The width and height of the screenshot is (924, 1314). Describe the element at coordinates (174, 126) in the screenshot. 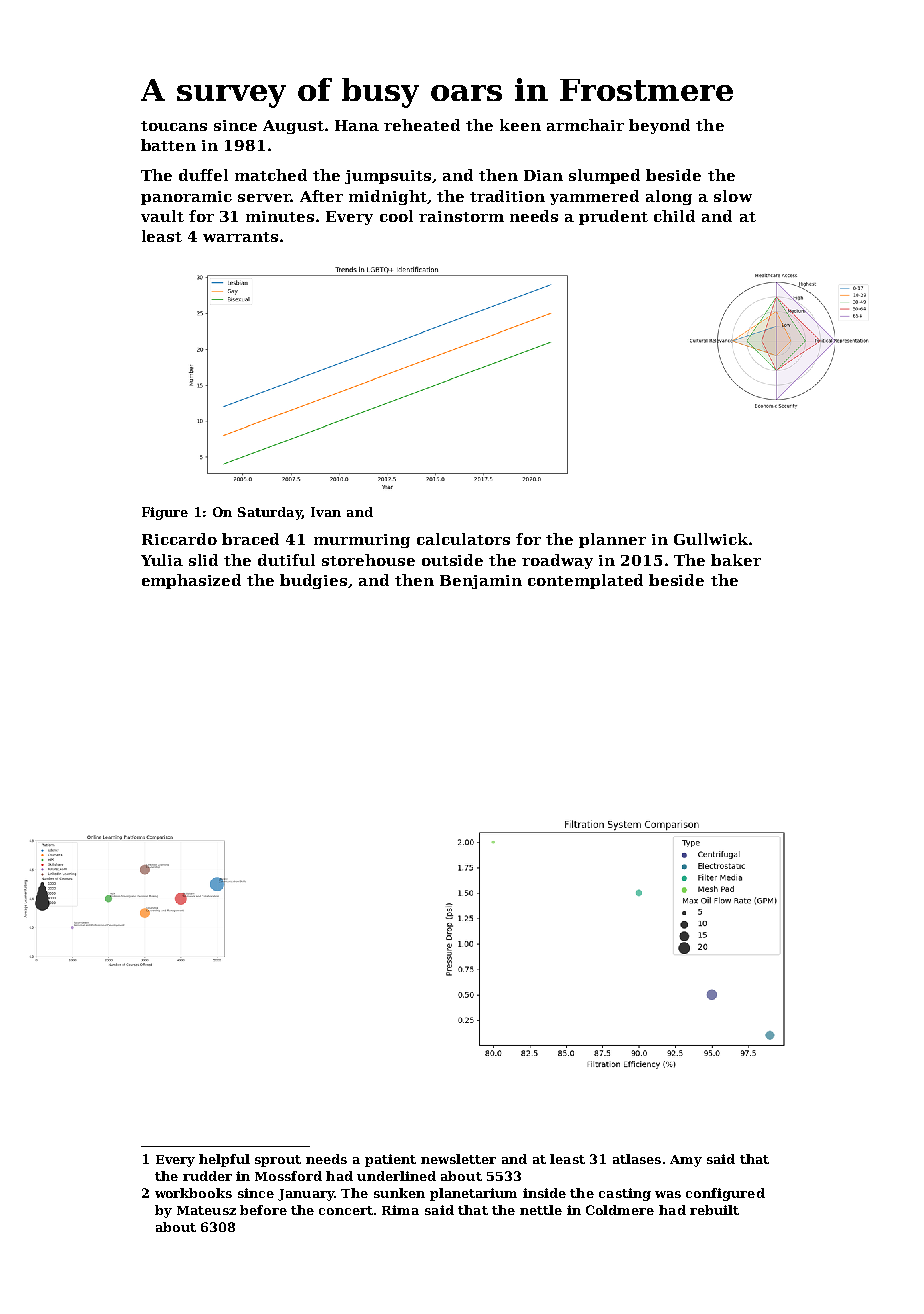

I see `toucans` at that location.
